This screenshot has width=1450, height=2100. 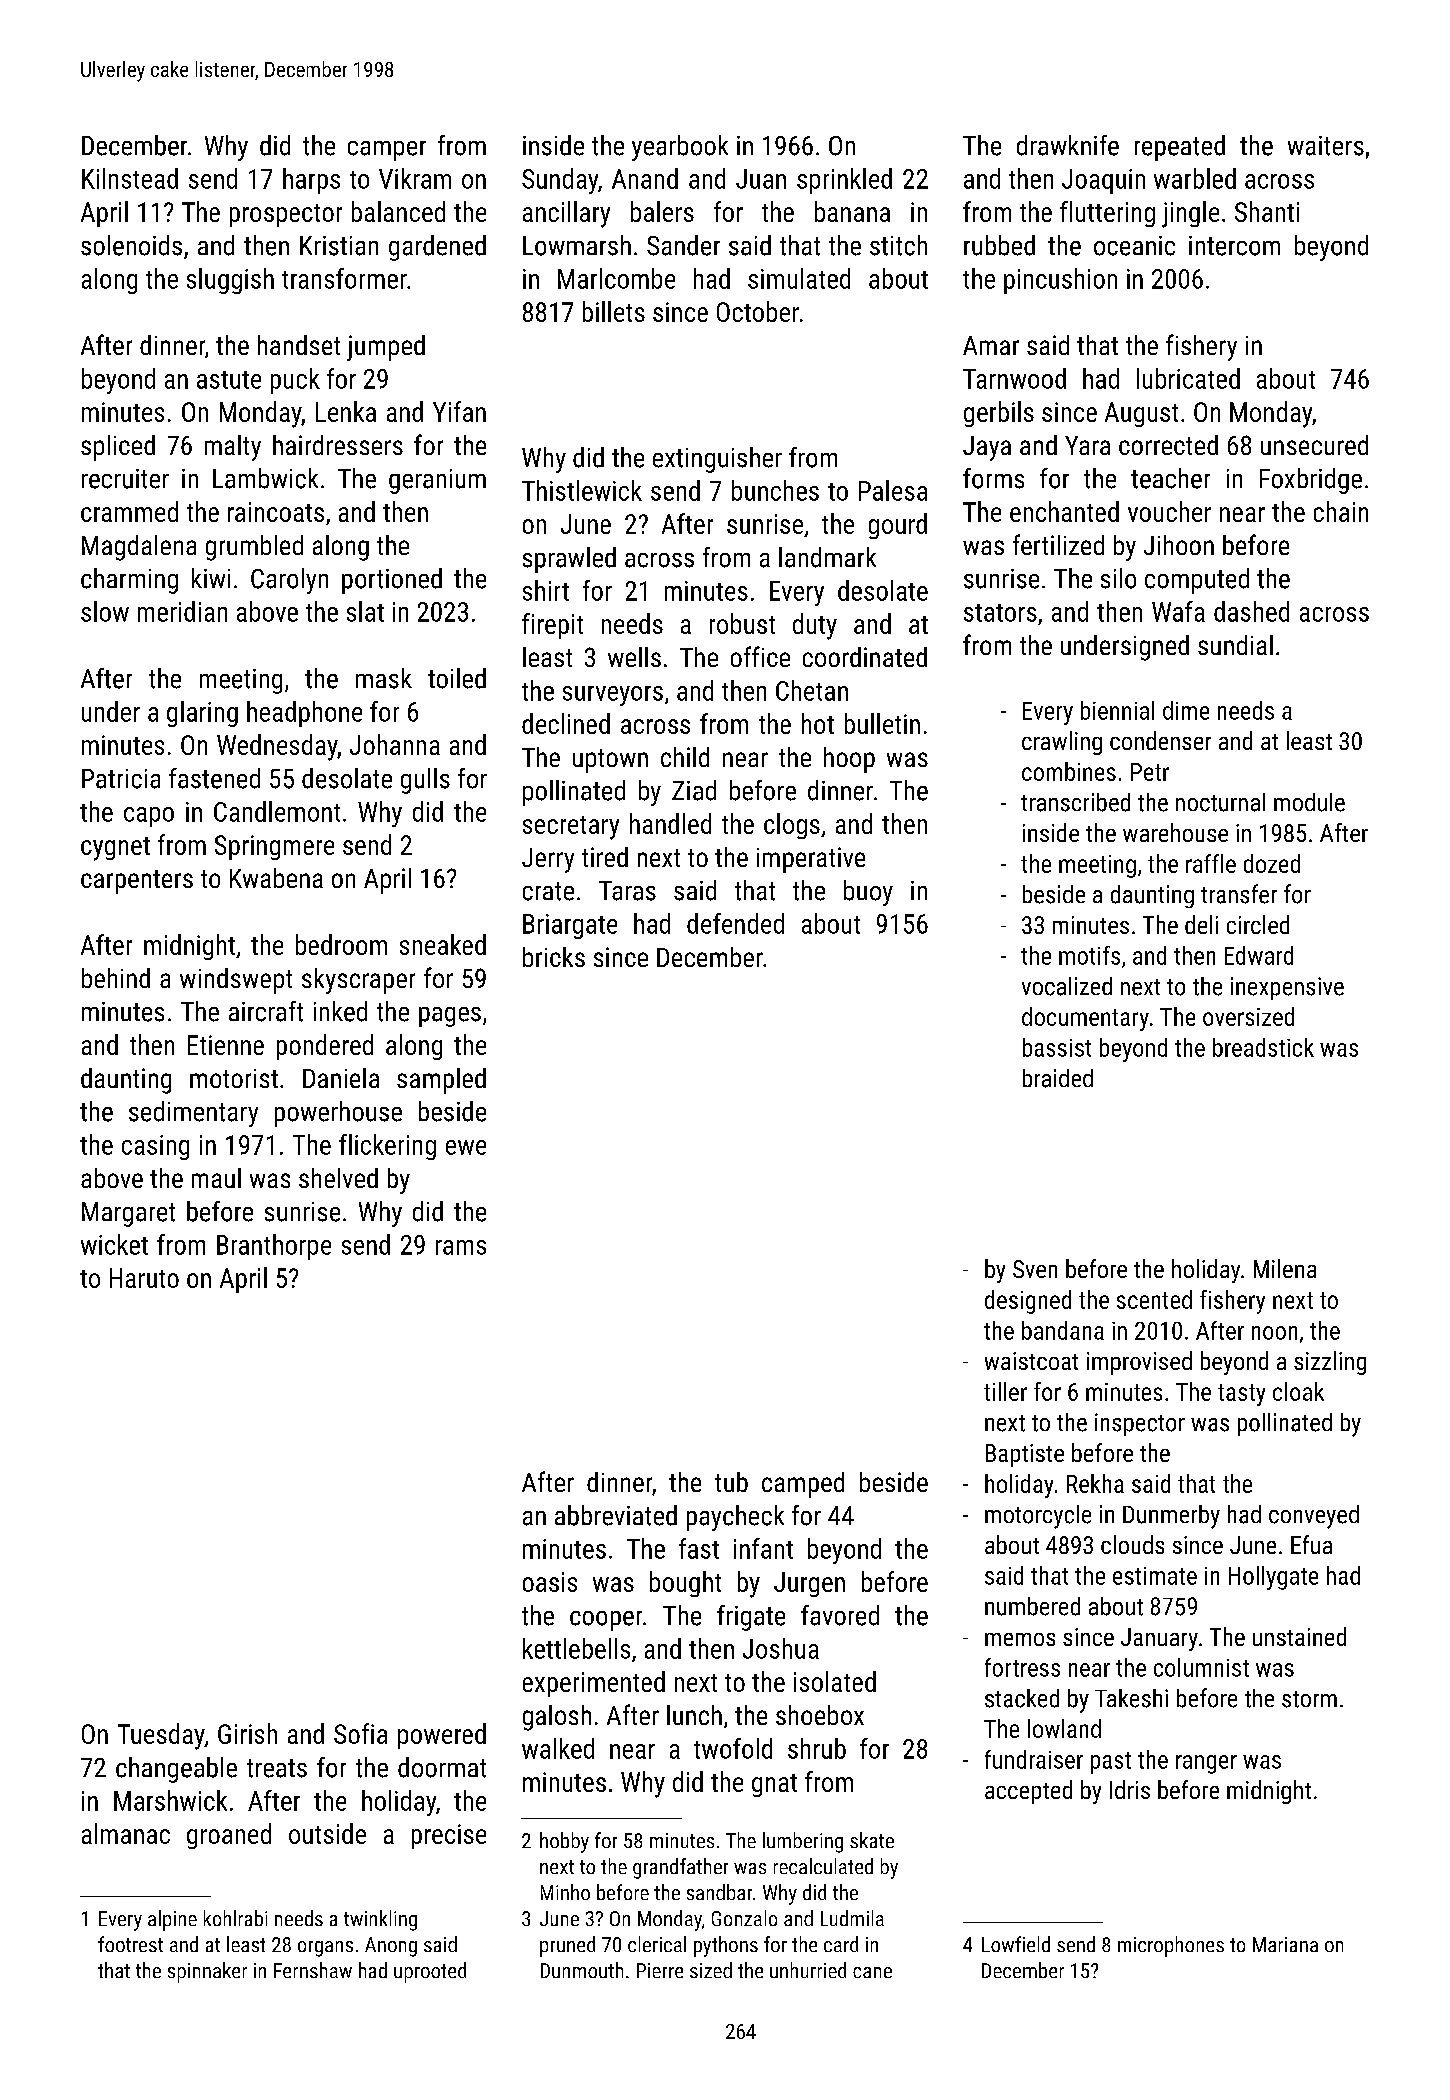 What do you see at coordinates (680, 148) in the screenshot?
I see `yearbook` at bounding box center [680, 148].
